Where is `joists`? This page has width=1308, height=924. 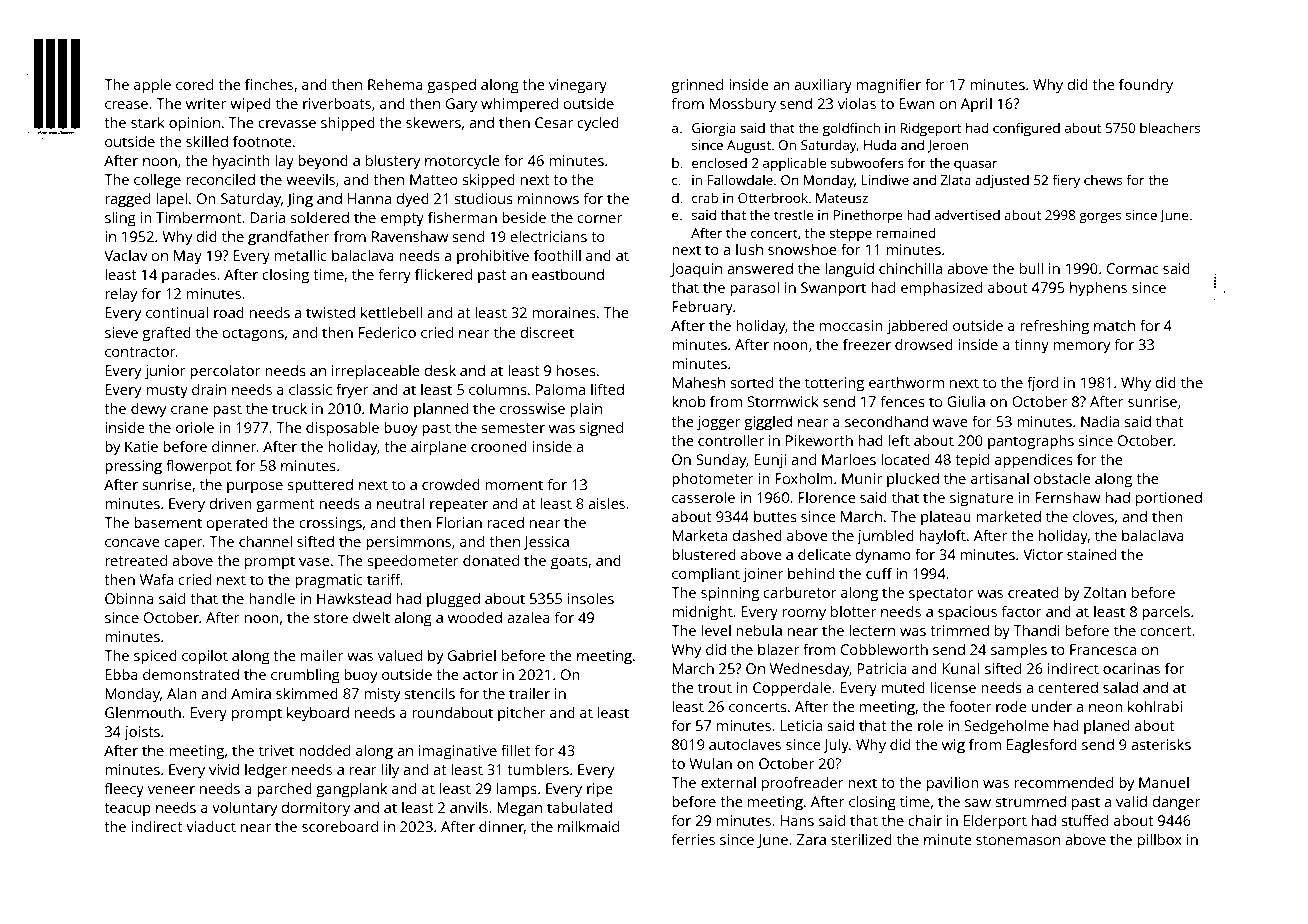
joists is located at coordinates (142, 733).
